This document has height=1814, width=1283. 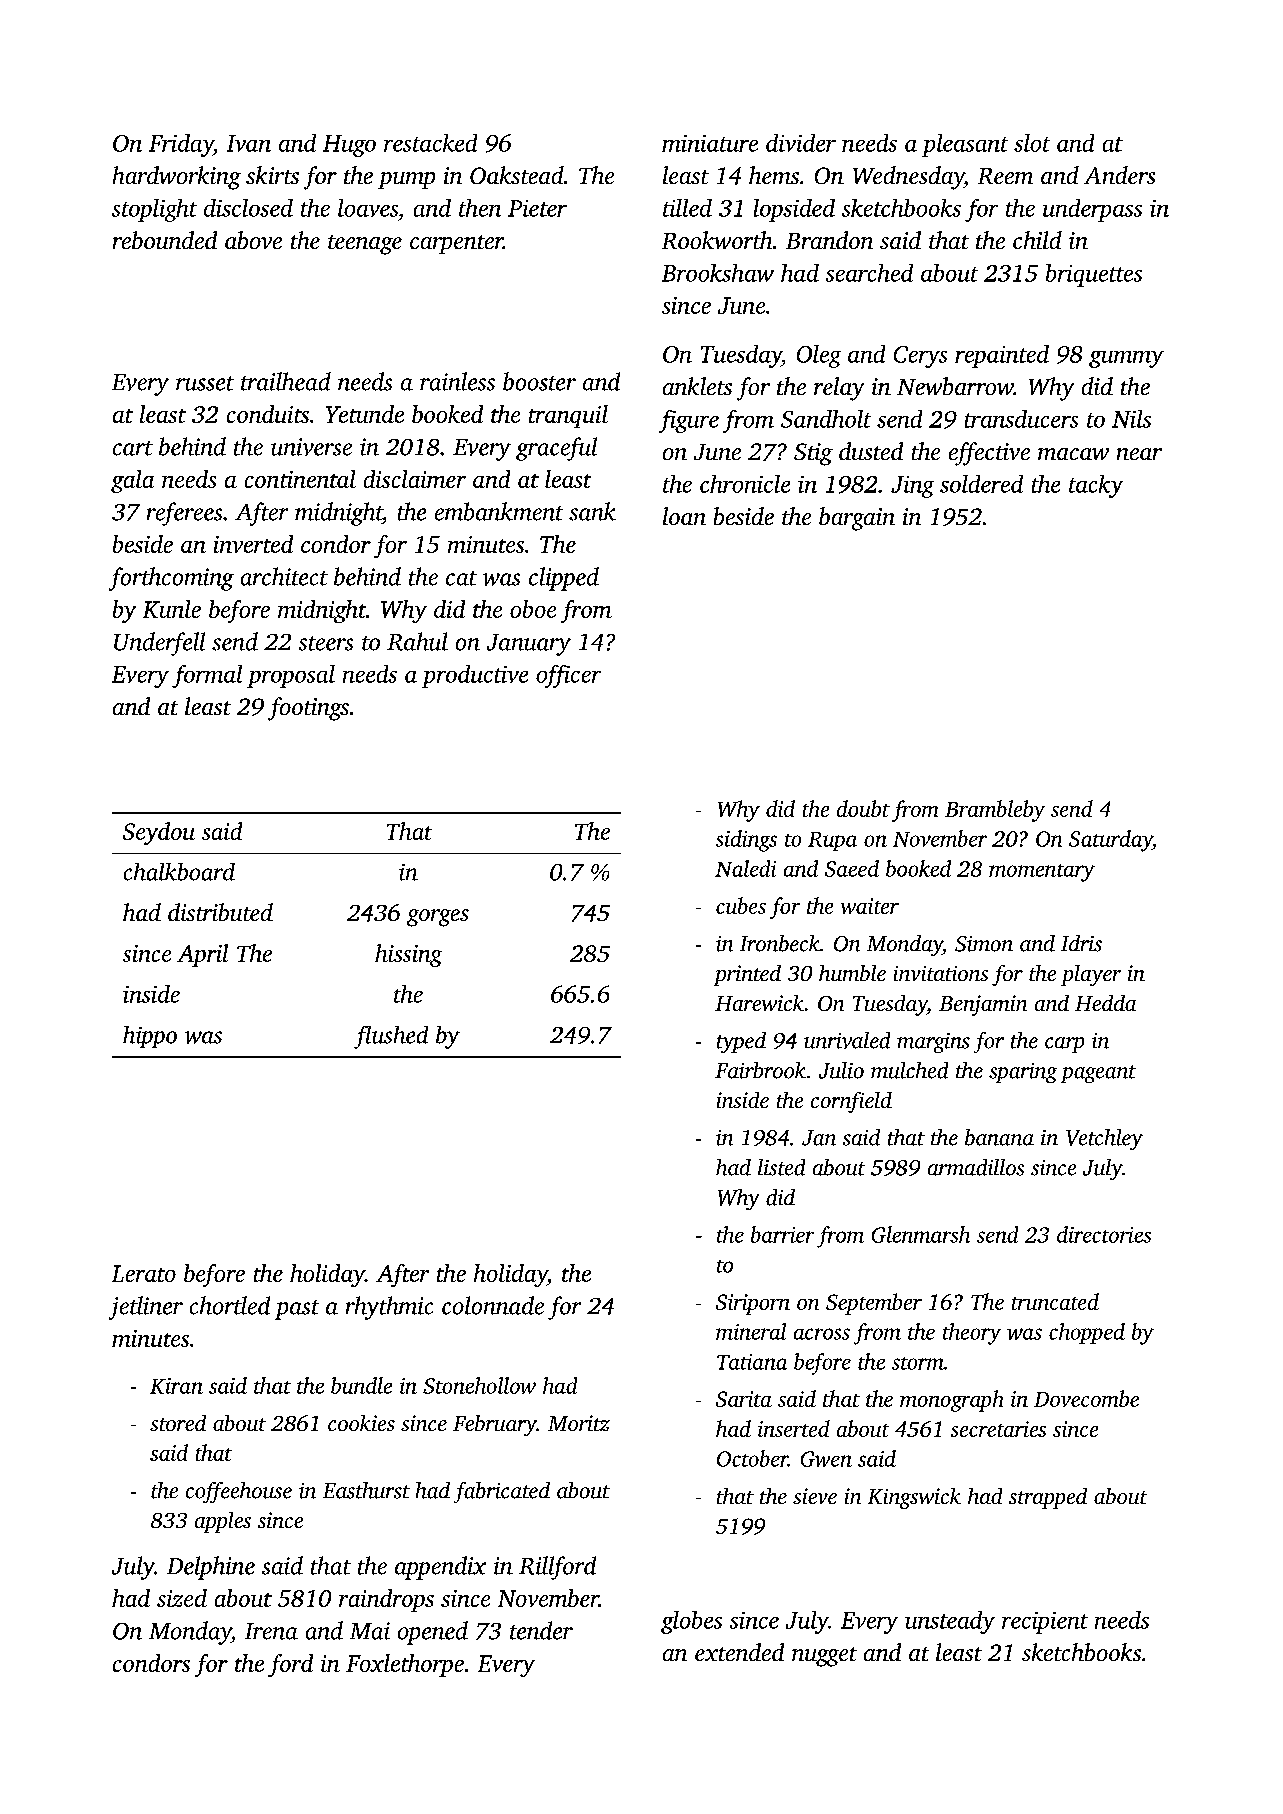 I want to click on April, so click(x=202, y=955).
